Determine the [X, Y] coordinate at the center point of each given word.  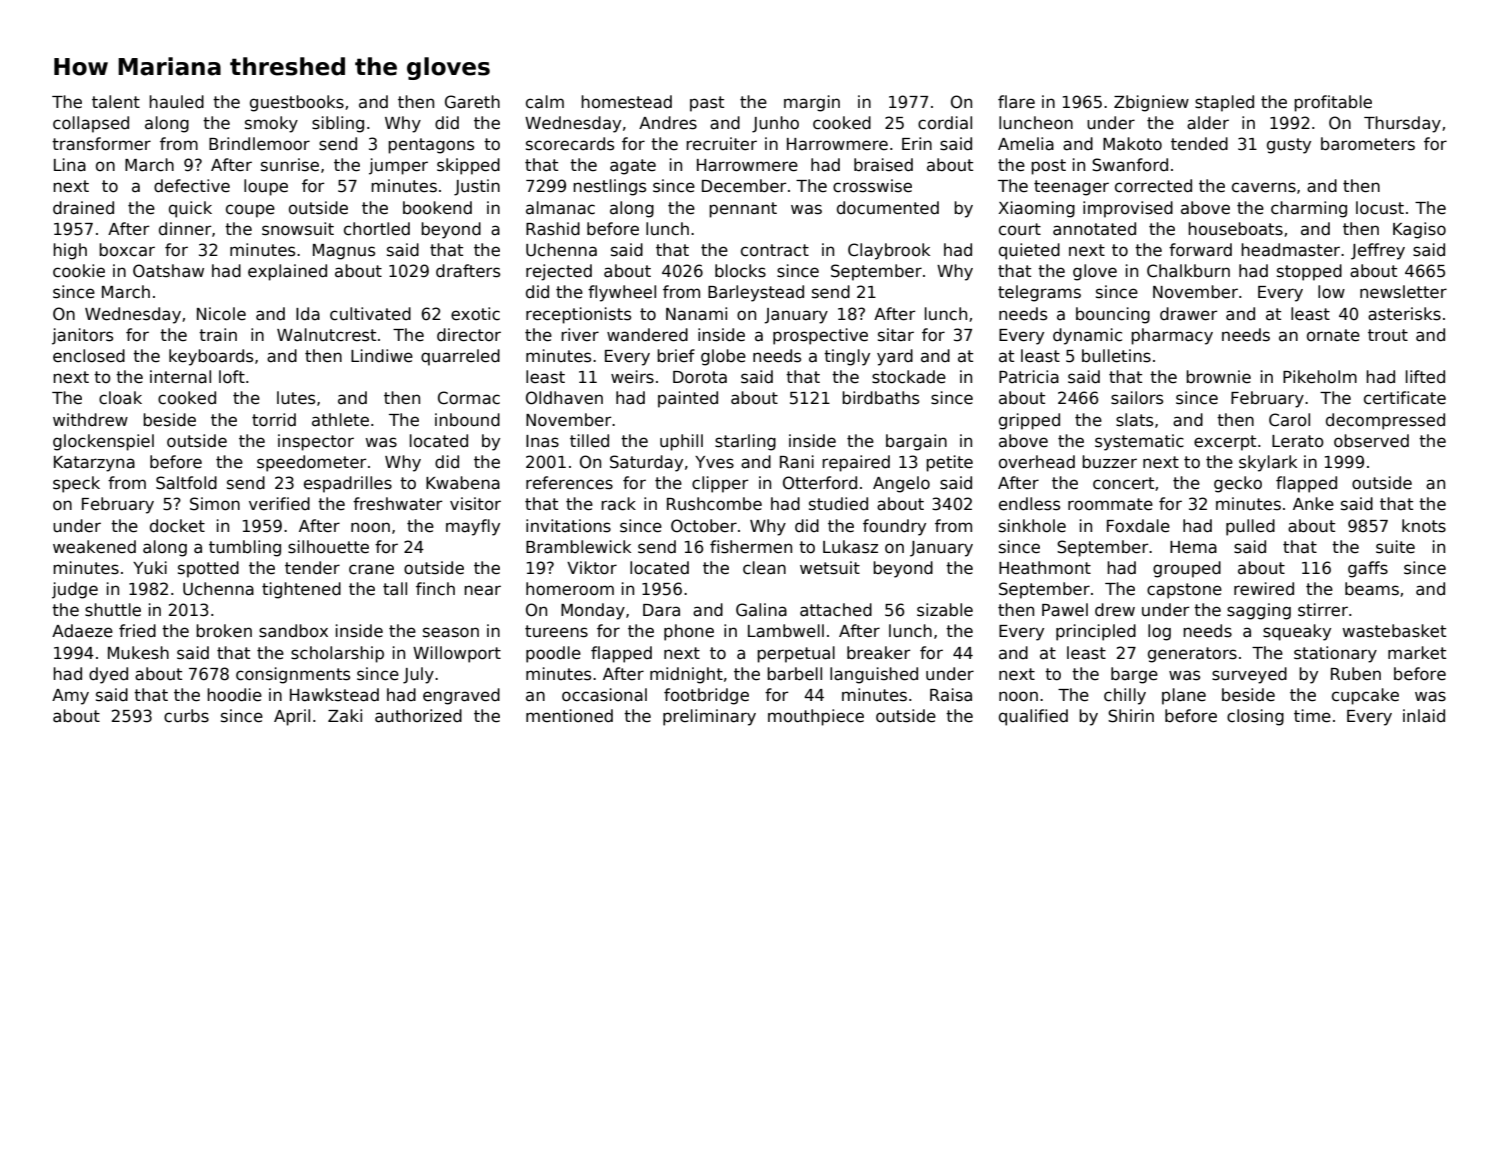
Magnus [344, 252]
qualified [1033, 717]
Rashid [553, 229]
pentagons [431, 146]
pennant [743, 210]
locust [1380, 208]
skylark [1268, 463]
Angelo [901, 484]
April [292, 717]
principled [1096, 632]
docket [177, 526]
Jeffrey [1378, 251]
